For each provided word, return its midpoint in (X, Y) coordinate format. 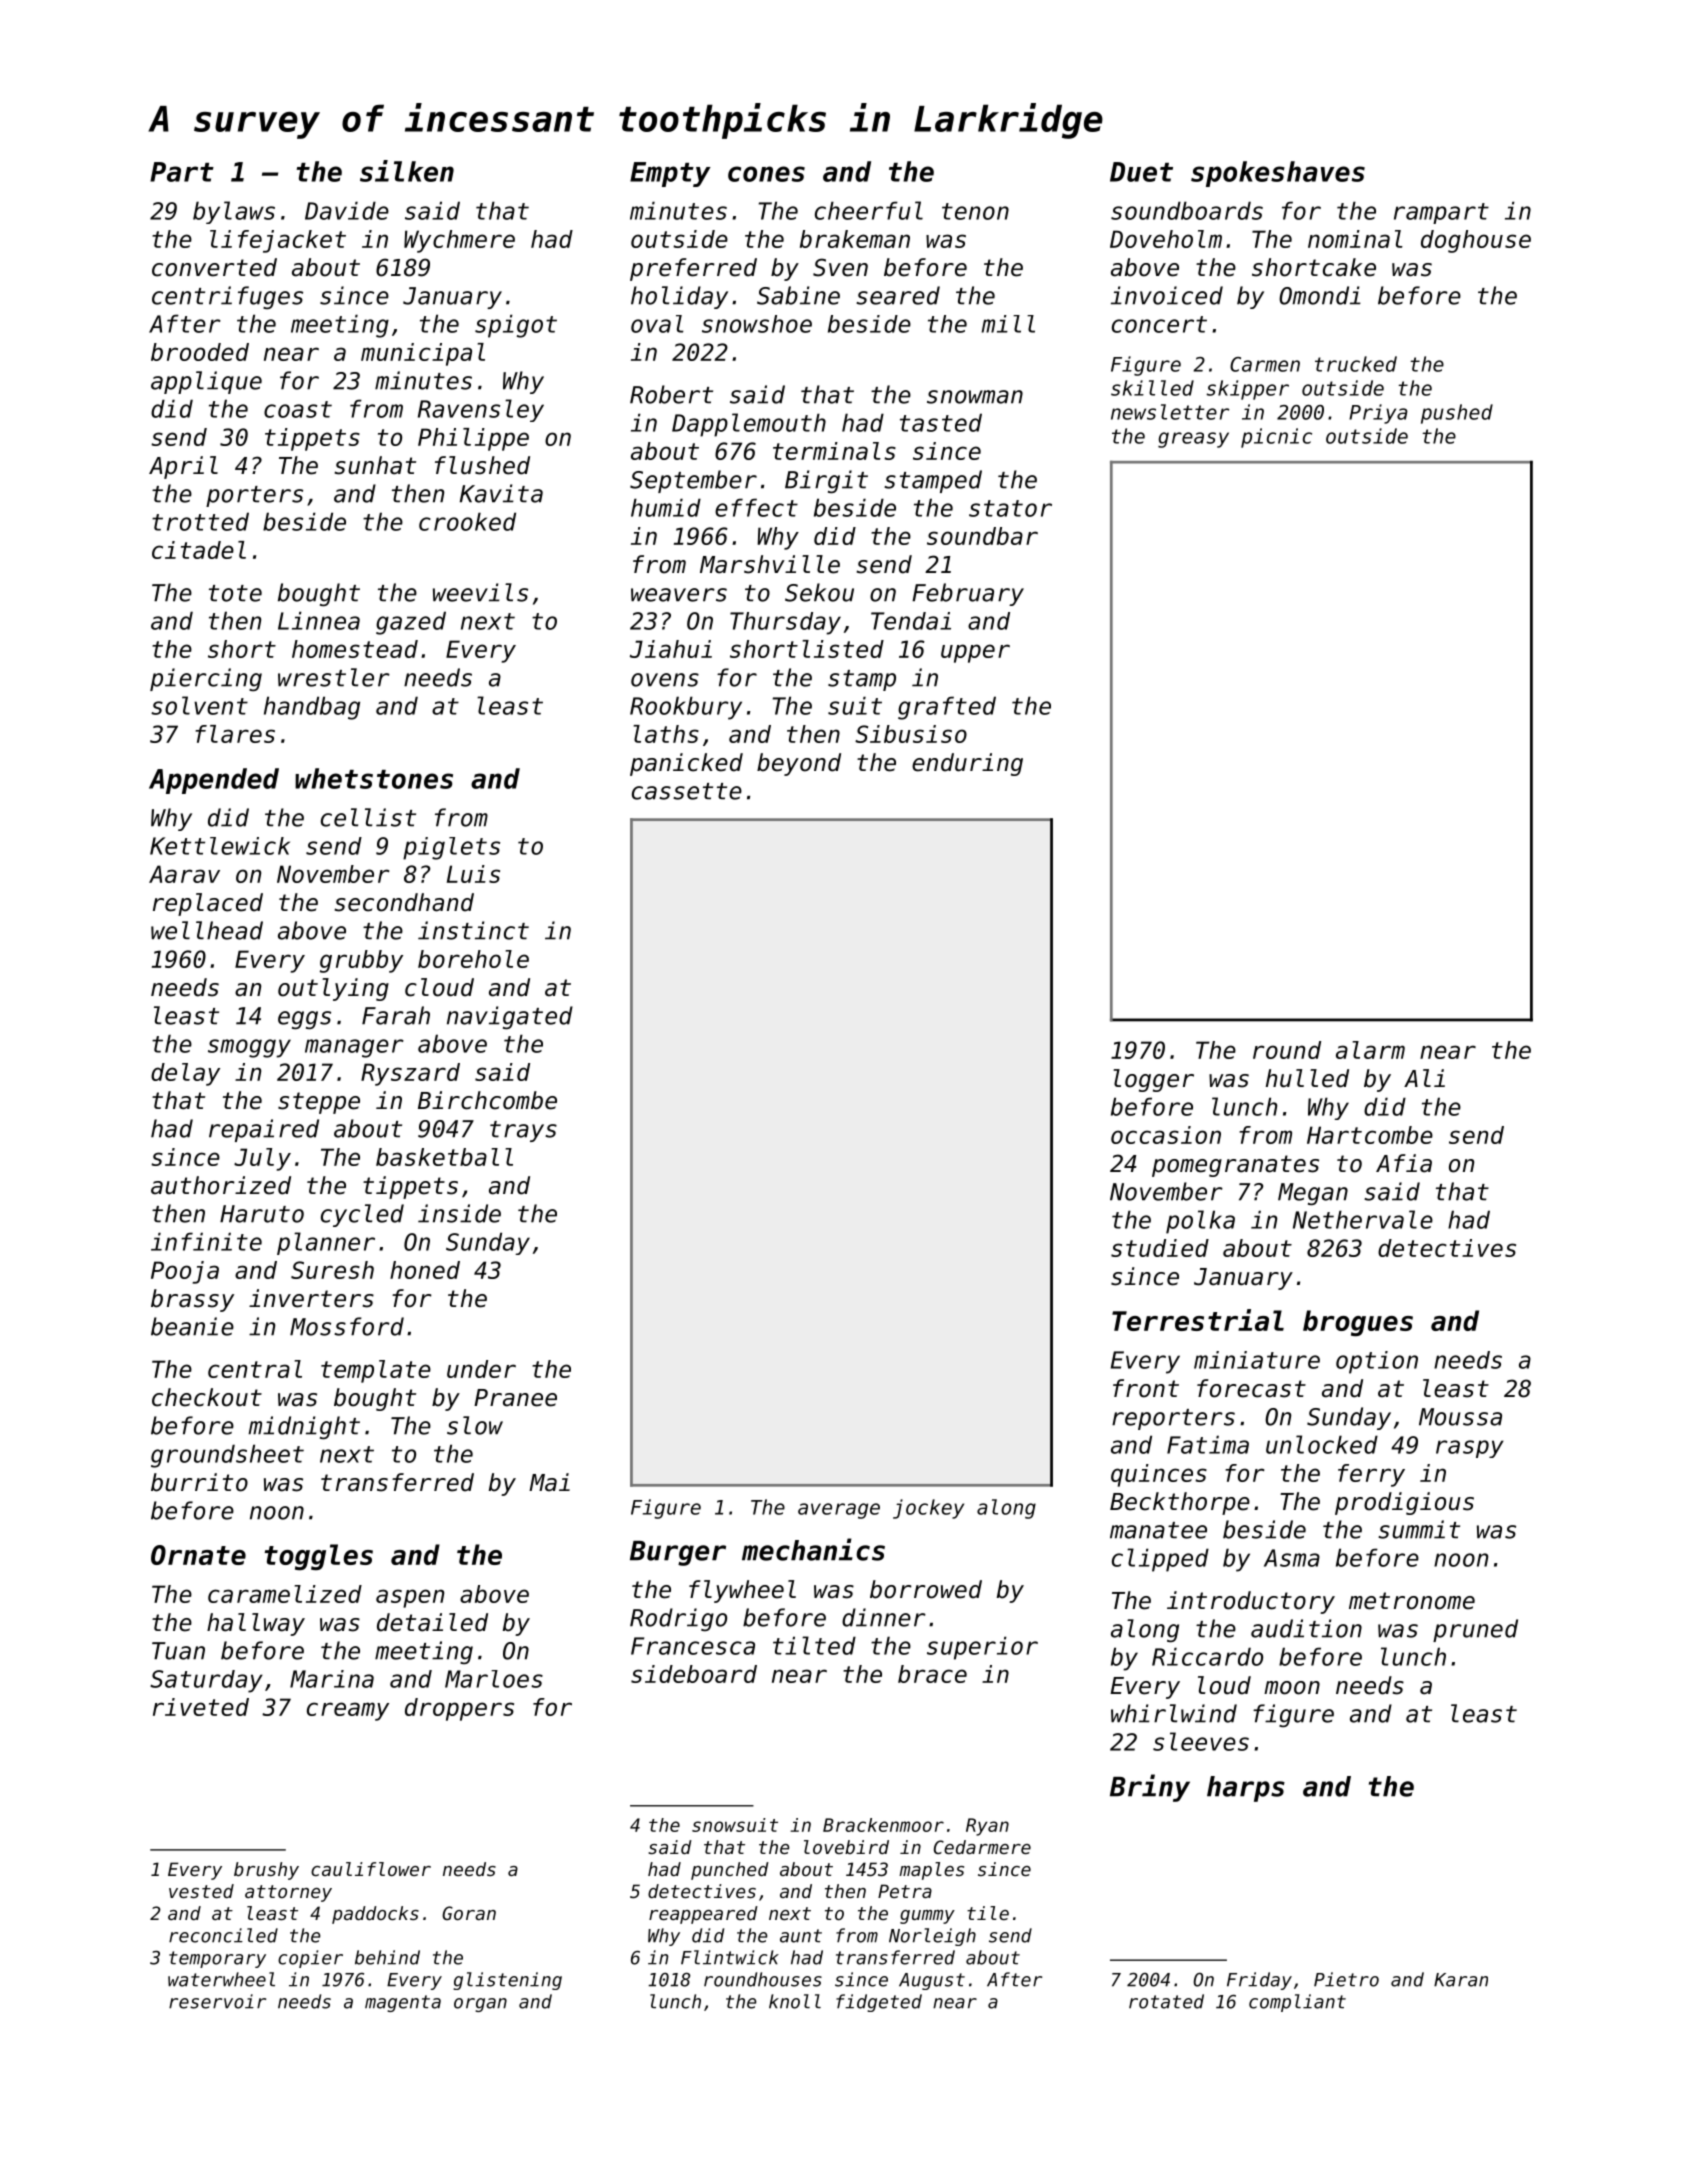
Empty (670, 174)
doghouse (1476, 241)
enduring (967, 764)
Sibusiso (911, 734)
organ (480, 2005)
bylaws (234, 212)
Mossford (347, 1326)
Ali (1424, 1078)
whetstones (374, 778)
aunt (801, 1936)
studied (1160, 1248)
